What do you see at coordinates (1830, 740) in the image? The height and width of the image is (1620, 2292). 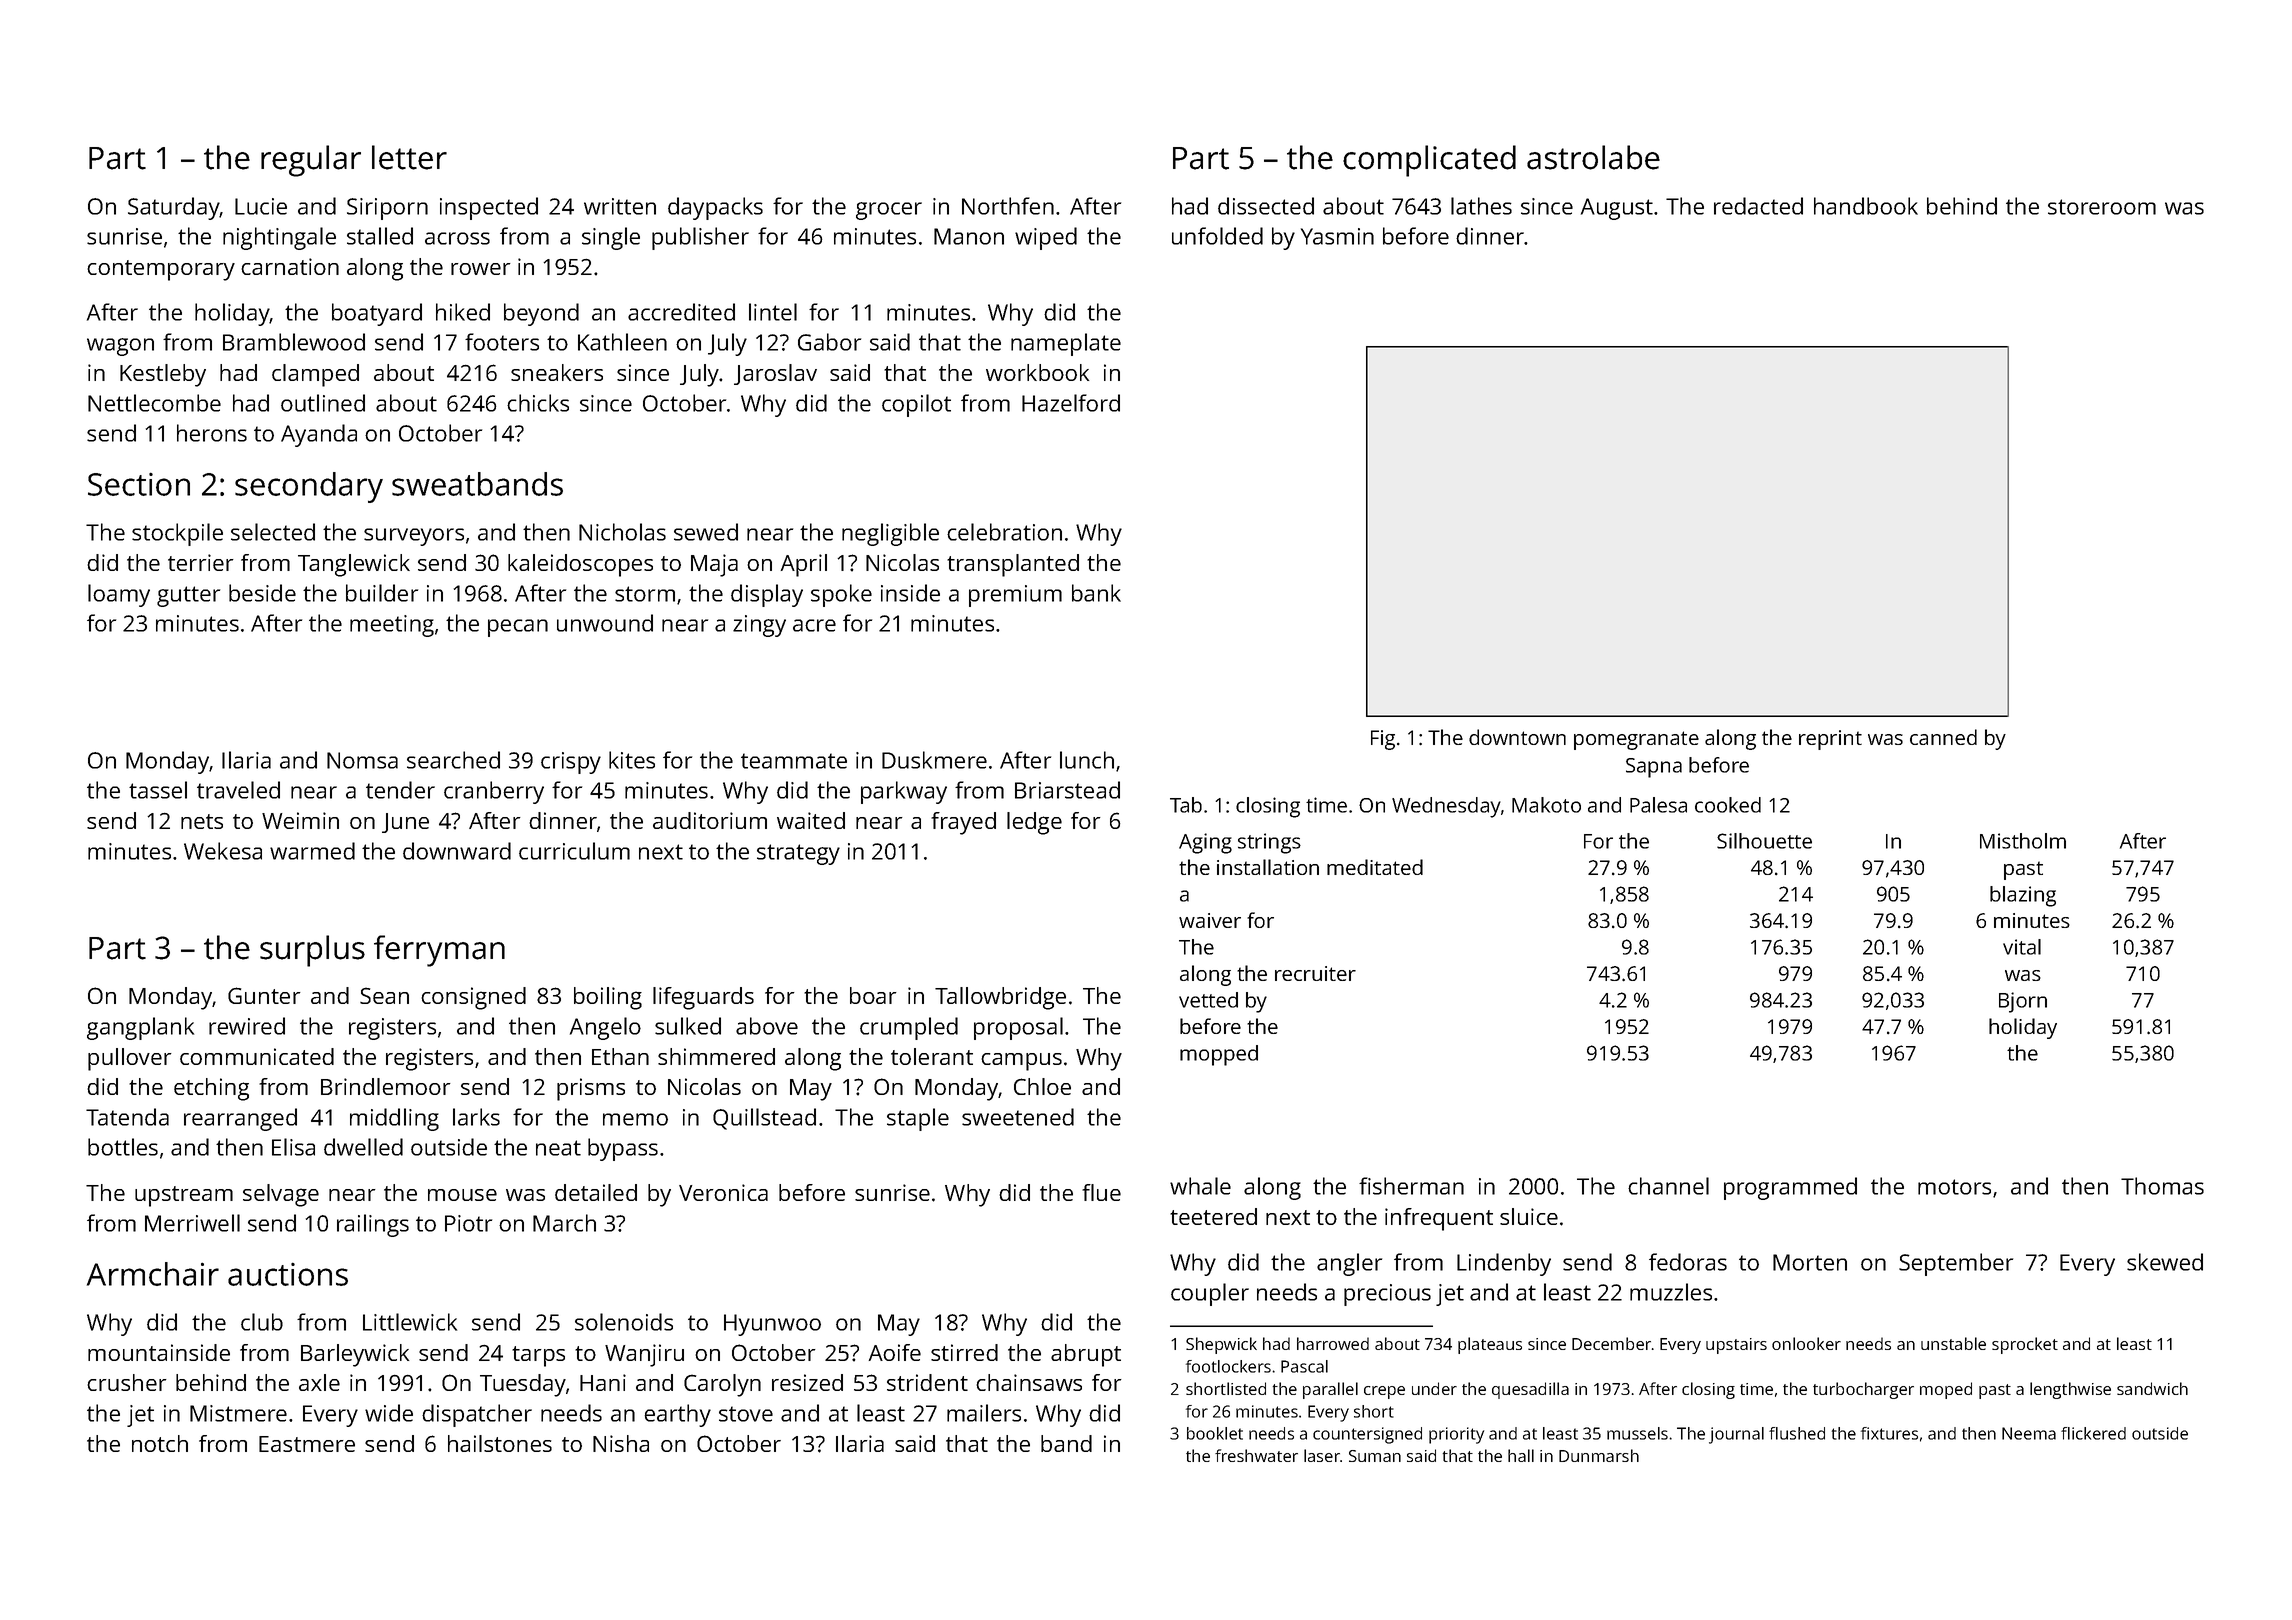 I see `reprint` at bounding box center [1830, 740].
